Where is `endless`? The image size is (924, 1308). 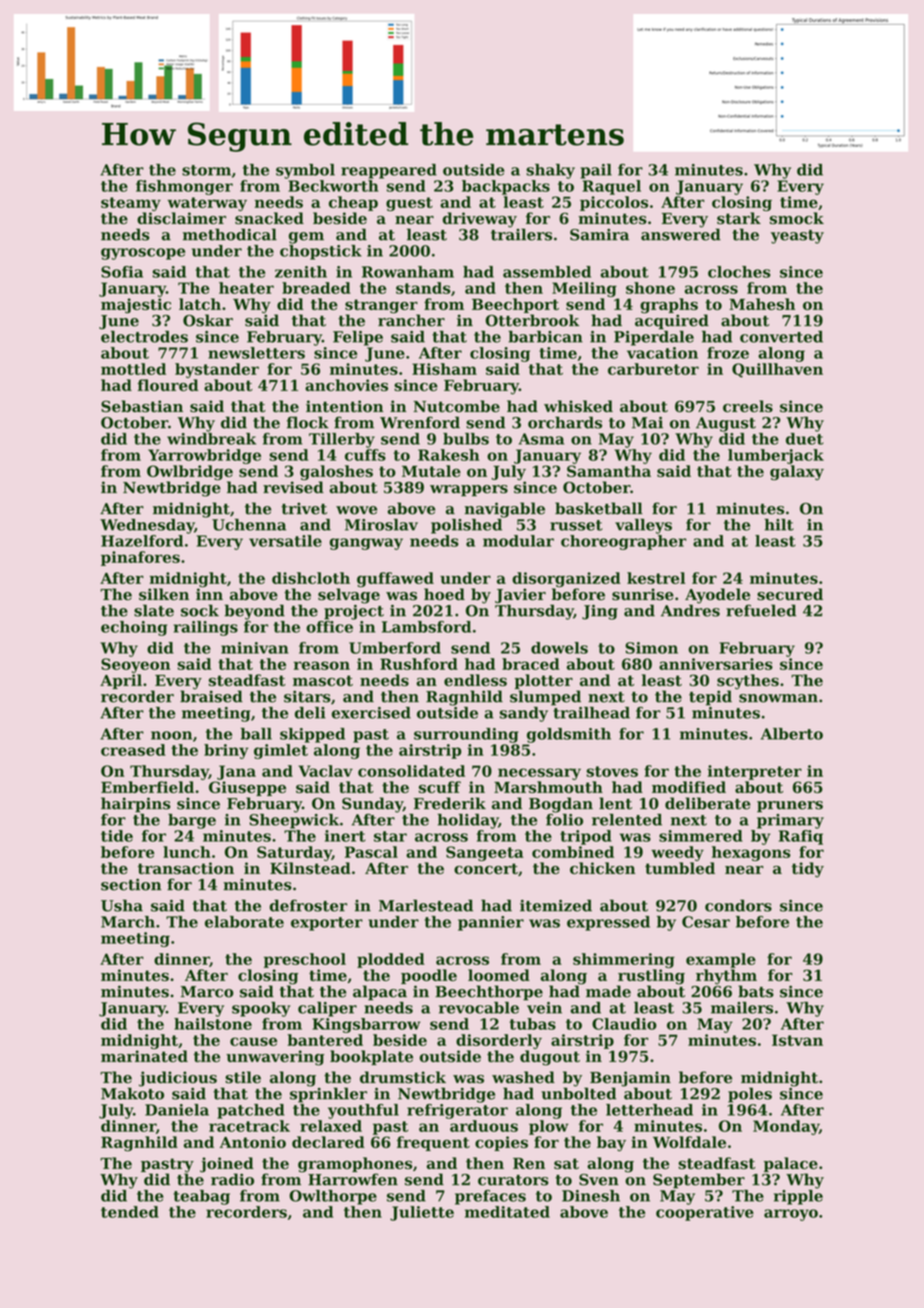
endless is located at coordinates (475, 680).
